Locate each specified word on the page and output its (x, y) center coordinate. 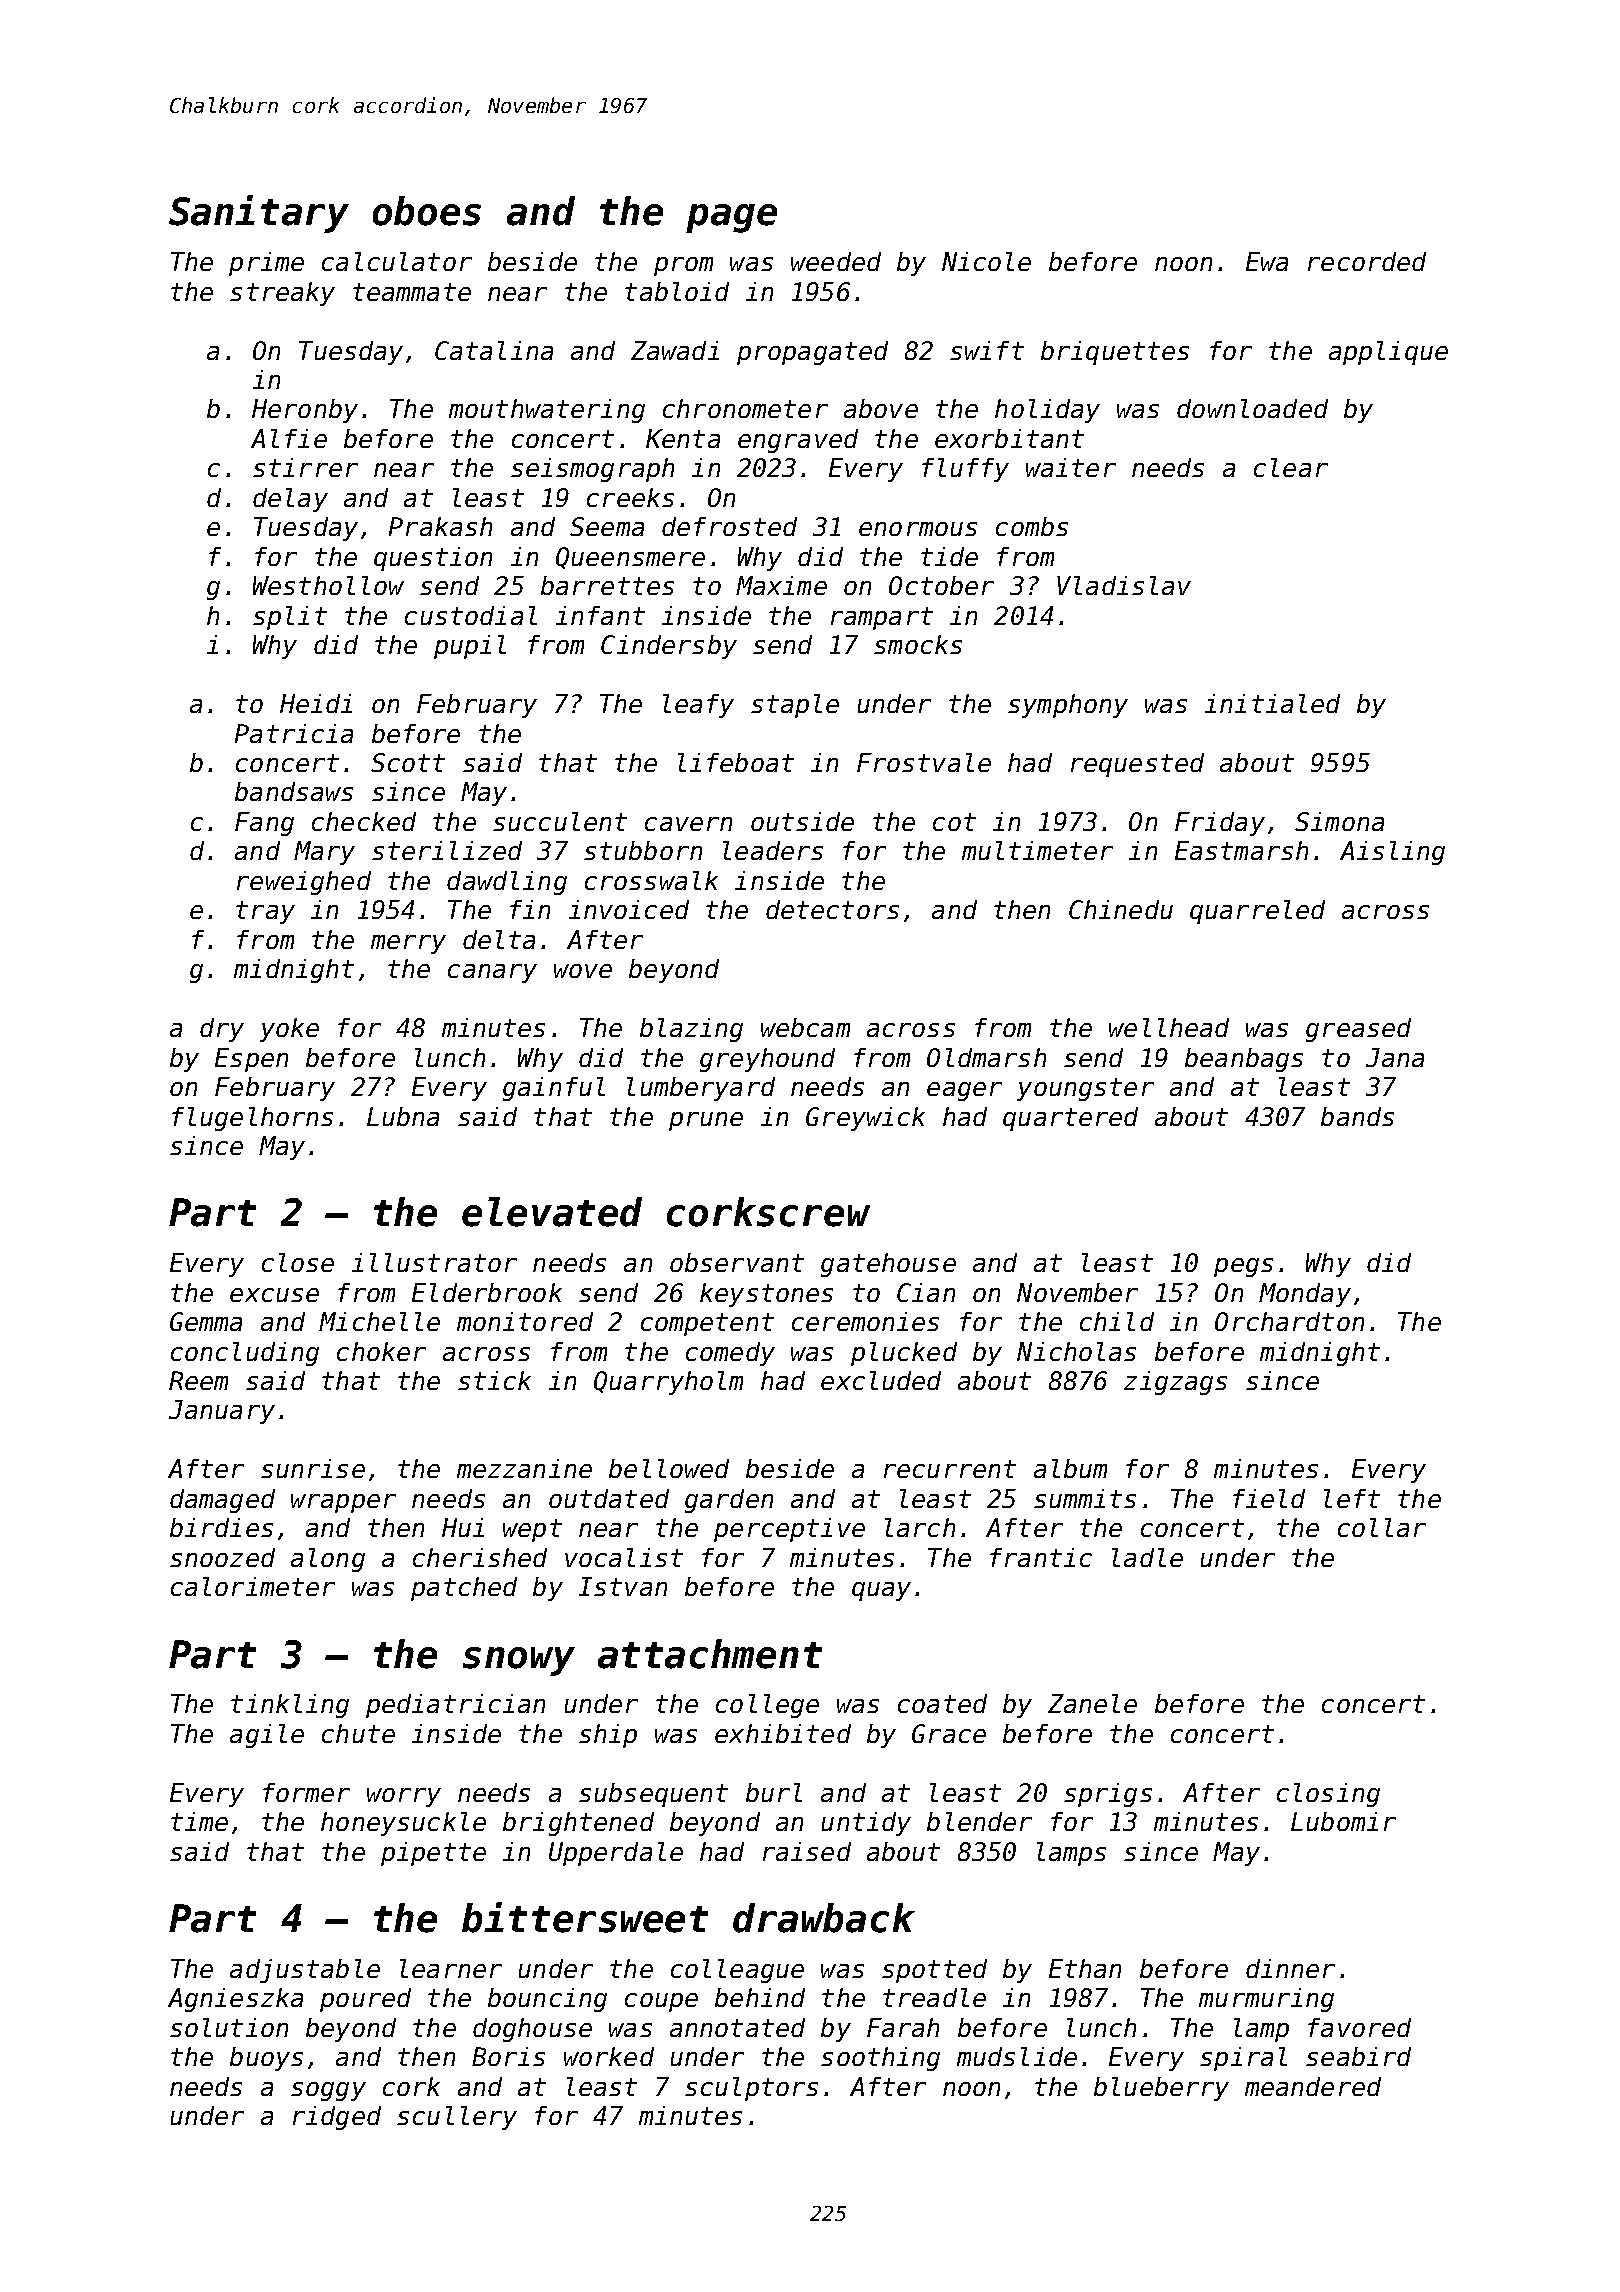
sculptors (751, 2089)
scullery (457, 2118)
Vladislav (1124, 585)
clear (1291, 467)
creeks (630, 497)
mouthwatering (547, 411)
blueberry (1161, 2089)
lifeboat (736, 762)
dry (222, 1030)
